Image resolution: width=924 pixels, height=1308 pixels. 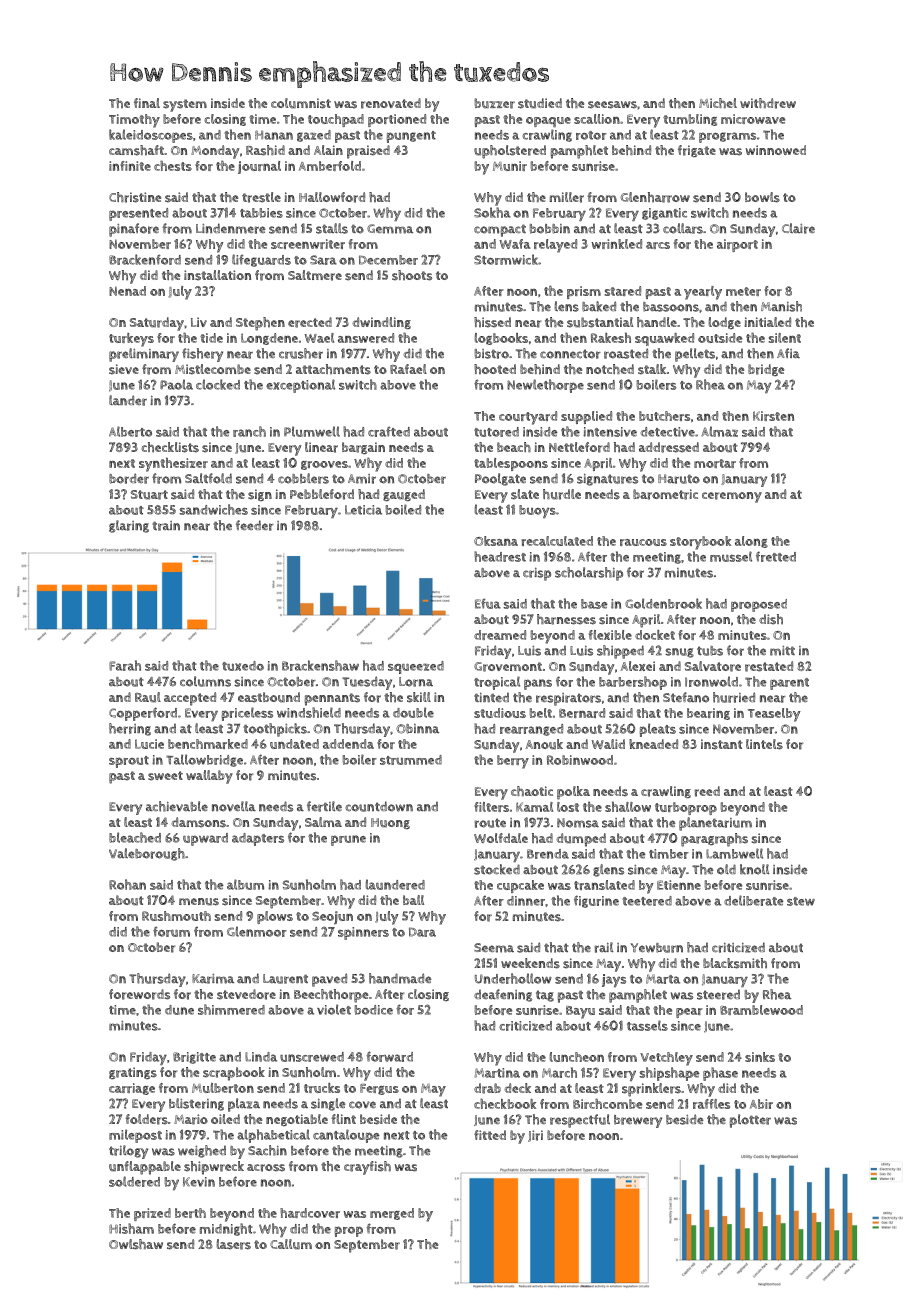 What do you see at coordinates (638, 1121) in the document?
I see `brewery` at bounding box center [638, 1121].
